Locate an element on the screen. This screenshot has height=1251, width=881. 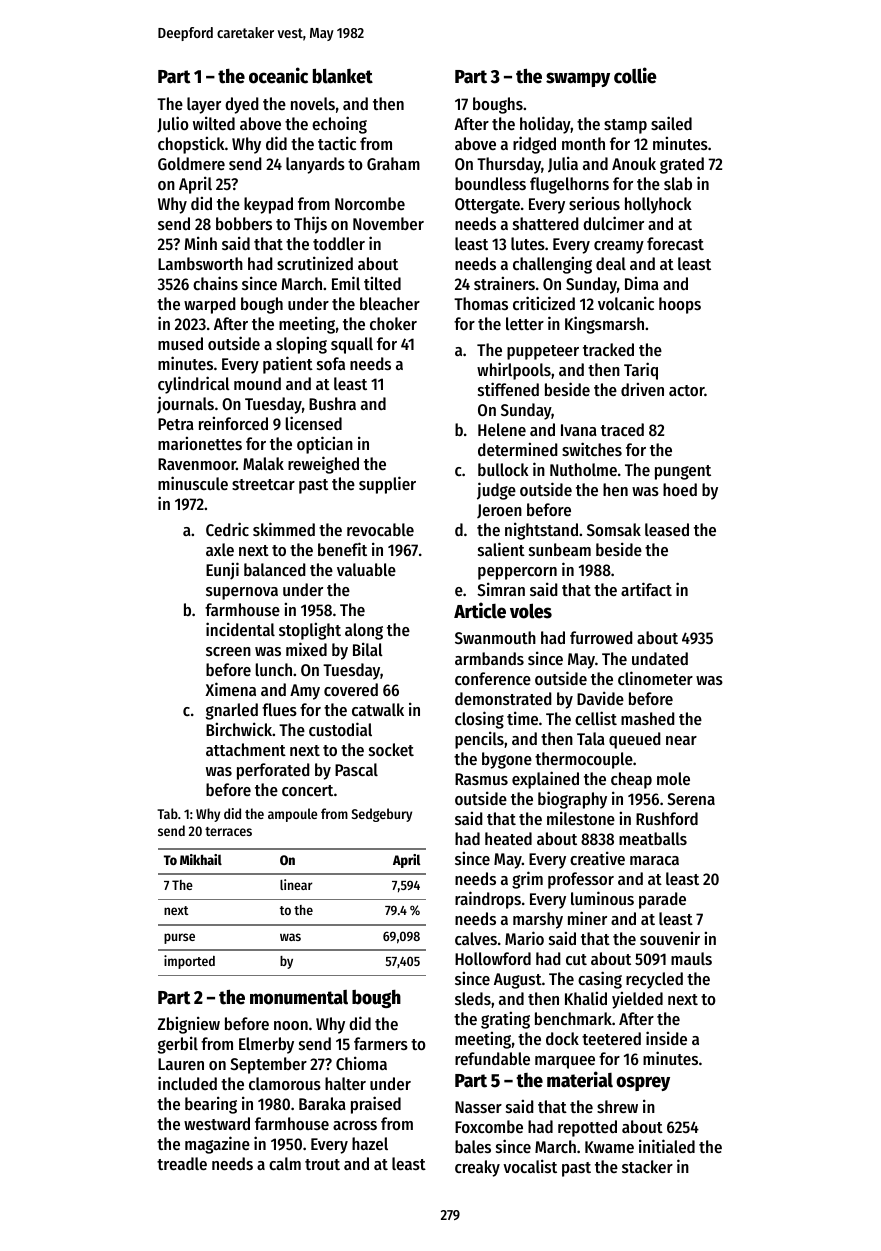
included is located at coordinates (187, 1083).
